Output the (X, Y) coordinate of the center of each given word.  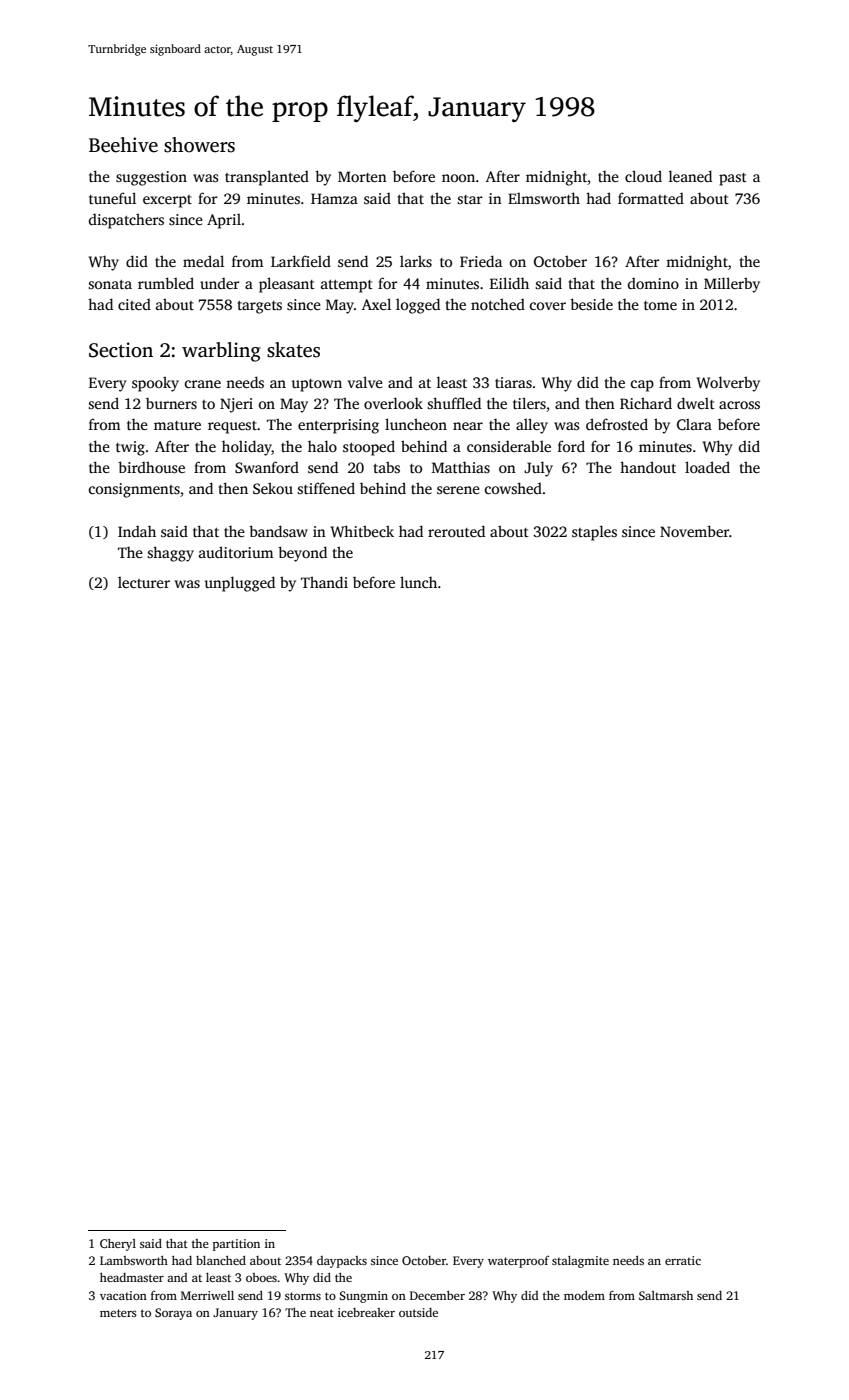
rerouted (456, 531)
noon (458, 178)
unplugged (240, 584)
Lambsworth (134, 1260)
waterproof (518, 1262)
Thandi (324, 582)
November (694, 531)
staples (594, 533)
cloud (643, 176)
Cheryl (118, 1245)
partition (236, 1245)
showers (199, 145)
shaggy (170, 554)
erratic (683, 1260)
